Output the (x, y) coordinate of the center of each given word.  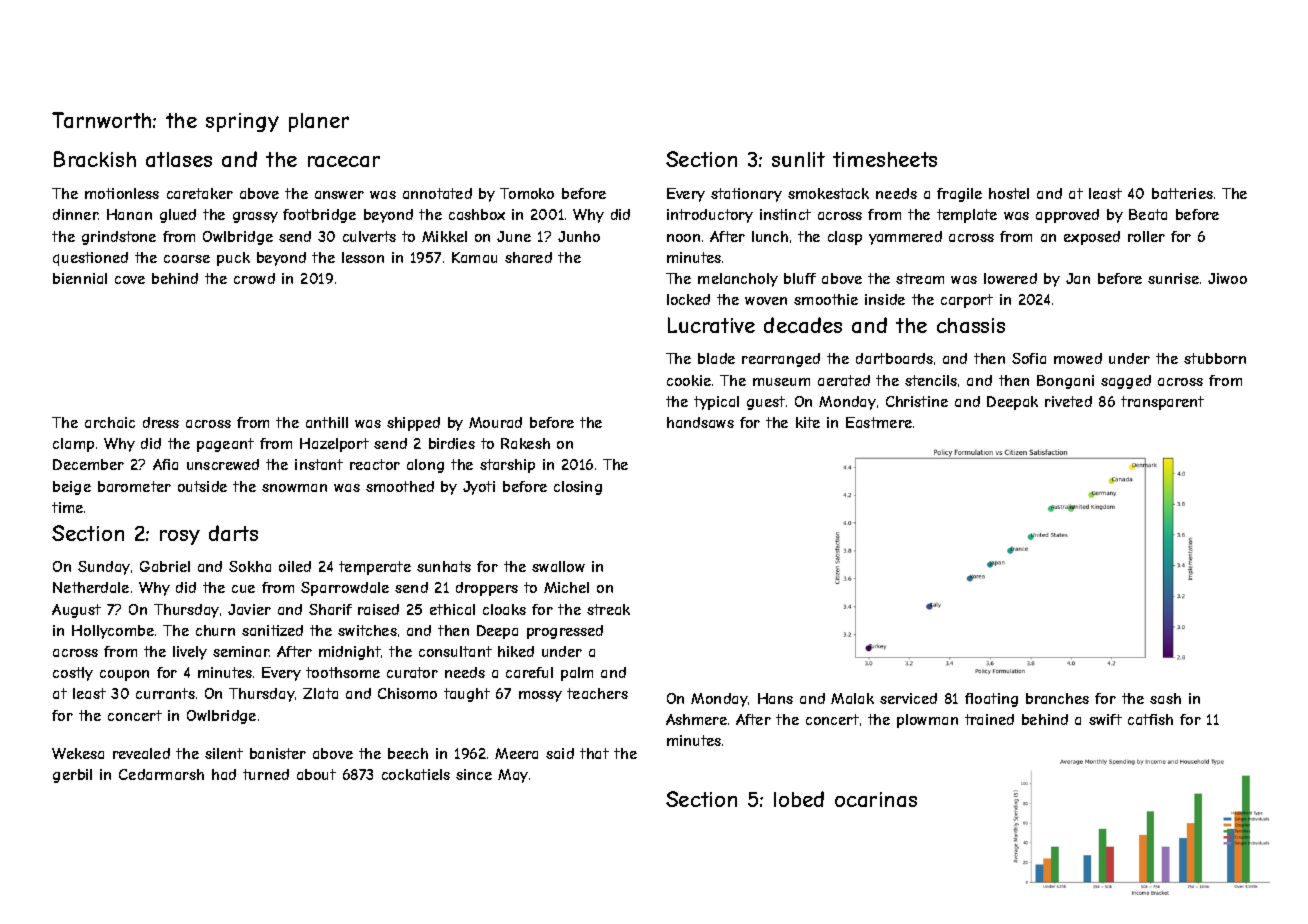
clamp (73, 445)
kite (808, 422)
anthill (327, 422)
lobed (799, 799)
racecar (344, 161)
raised (378, 609)
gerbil (72, 776)
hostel (1009, 193)
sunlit (798, 159)
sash (1165, 698)
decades (803, 325)
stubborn (1215, 358)
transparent (1162, 403)
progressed (565, 632)
